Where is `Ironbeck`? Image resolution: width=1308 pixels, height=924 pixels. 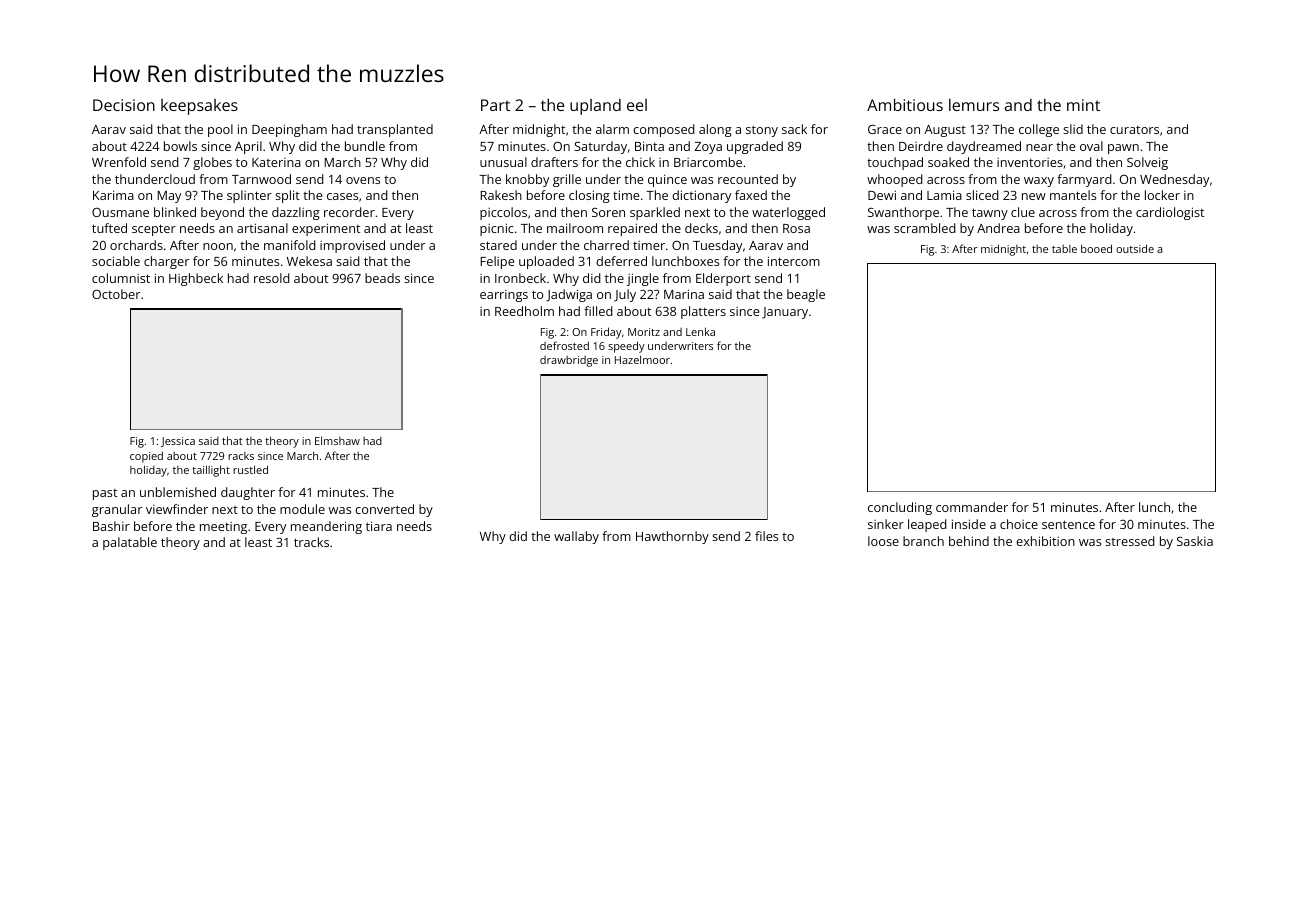
Ironbeck is located at coordinates (520, 278).
